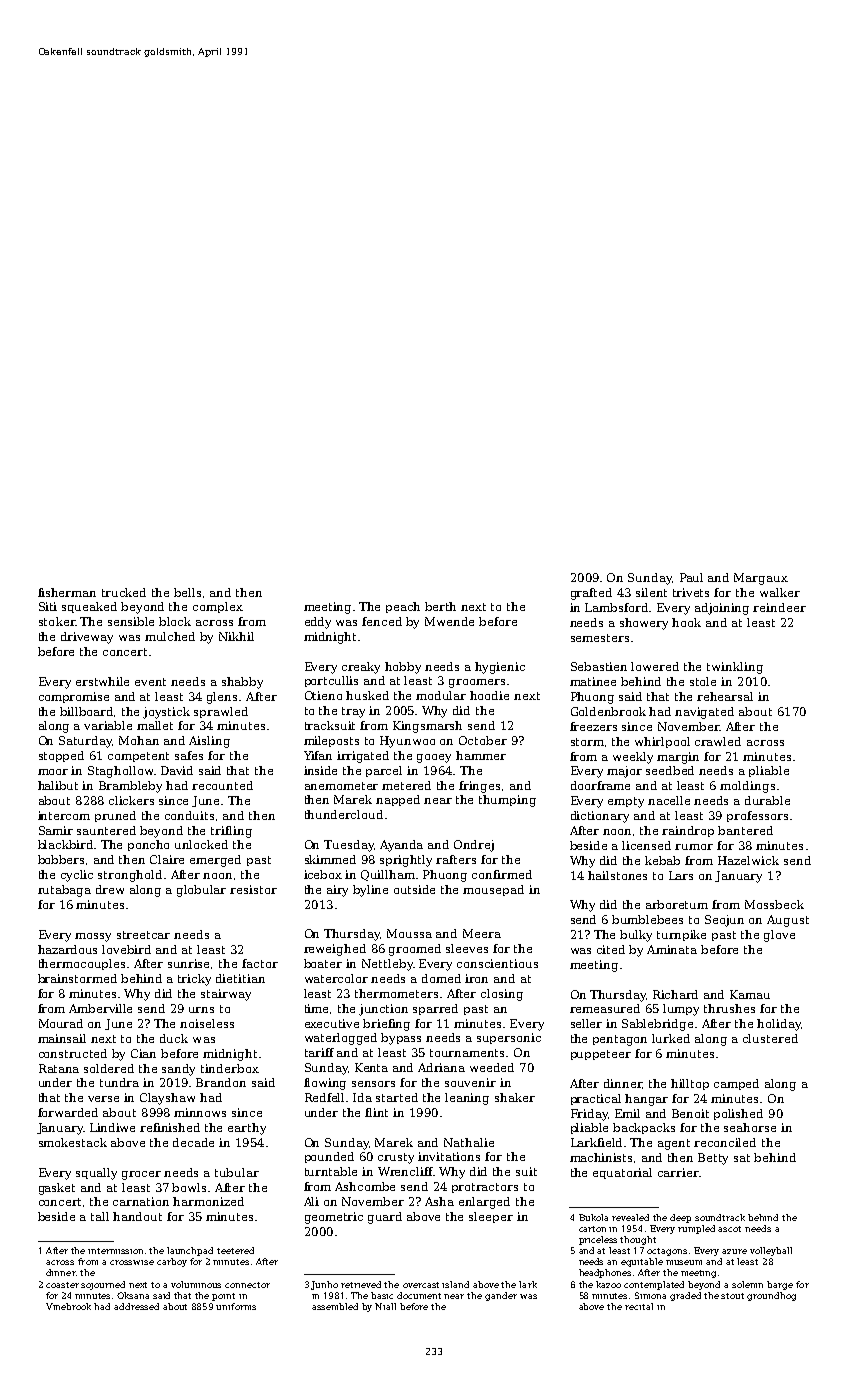 This document has width=849, height=1400. Describe the element at coordinates (479, 787) in the document. I see `fringes` at that location.
